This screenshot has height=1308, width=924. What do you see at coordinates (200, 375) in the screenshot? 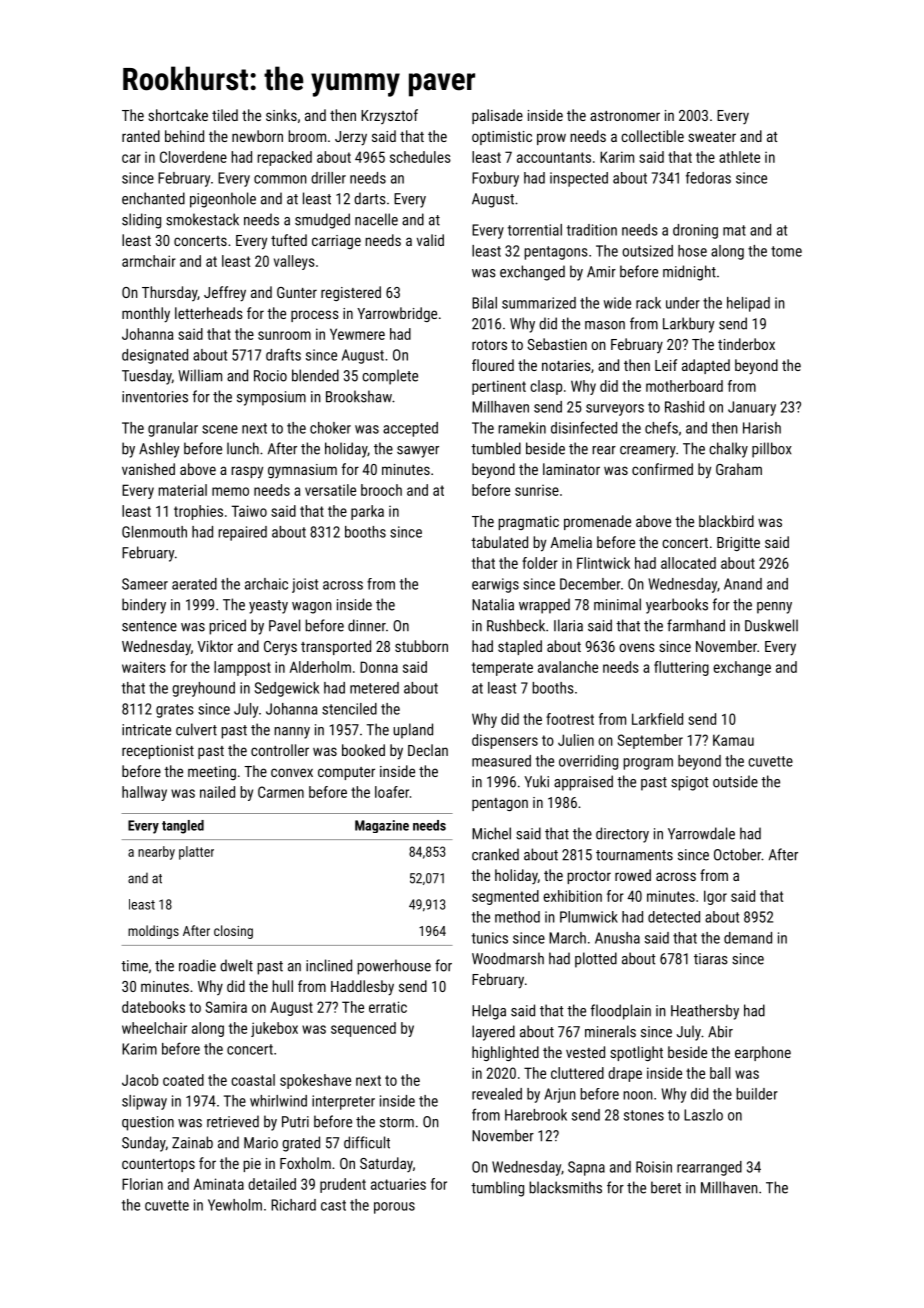
I see `William` at bounding box center [200, 375].
